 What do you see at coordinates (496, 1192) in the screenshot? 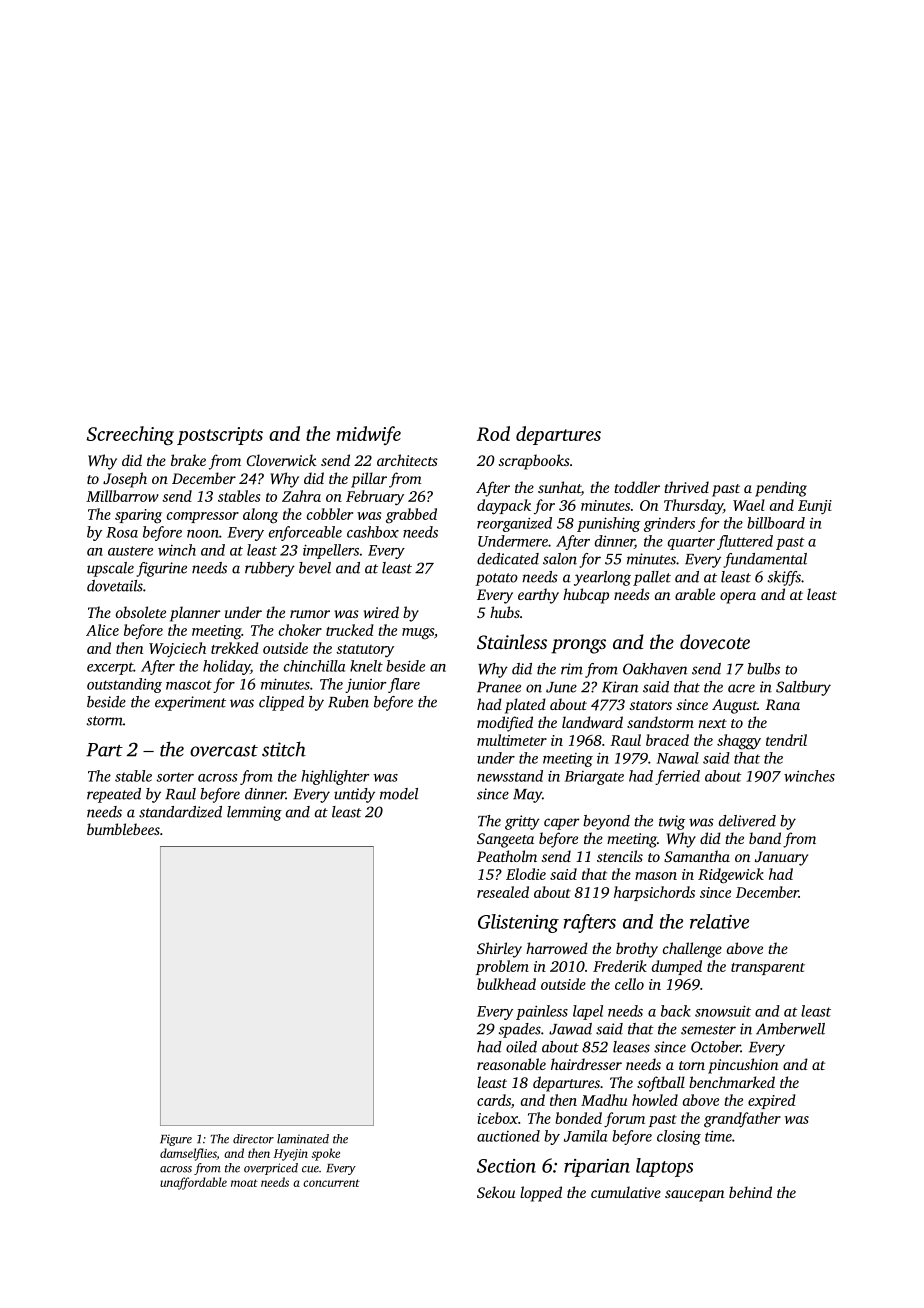
I see `Sekou` at bounding box center [496, 1192].
